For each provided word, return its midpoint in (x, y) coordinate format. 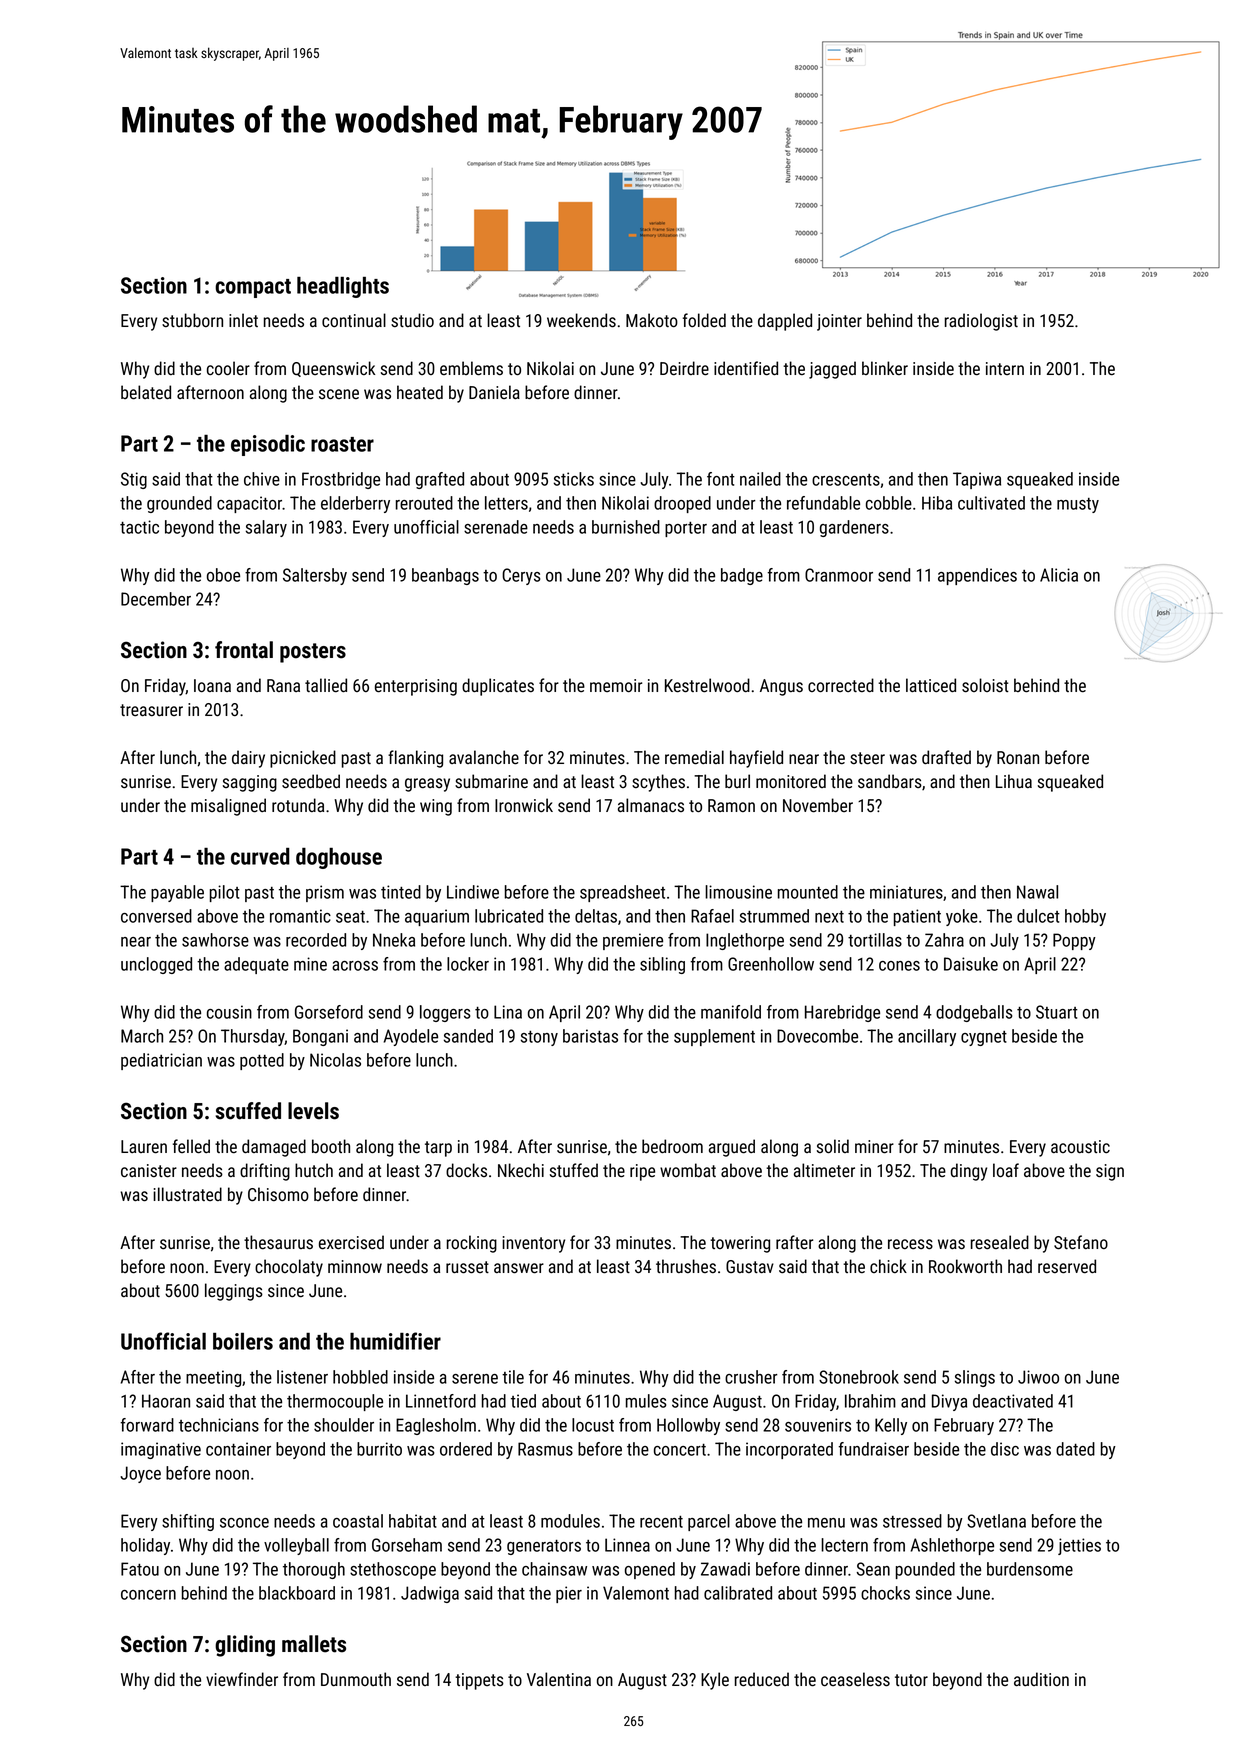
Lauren (144, 1147)
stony (539, 1038)
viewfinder (242, 1679)
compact (253, 288)
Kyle (715, 1681)
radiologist (981, 322)
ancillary (927, 1037)
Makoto (652, 320)
